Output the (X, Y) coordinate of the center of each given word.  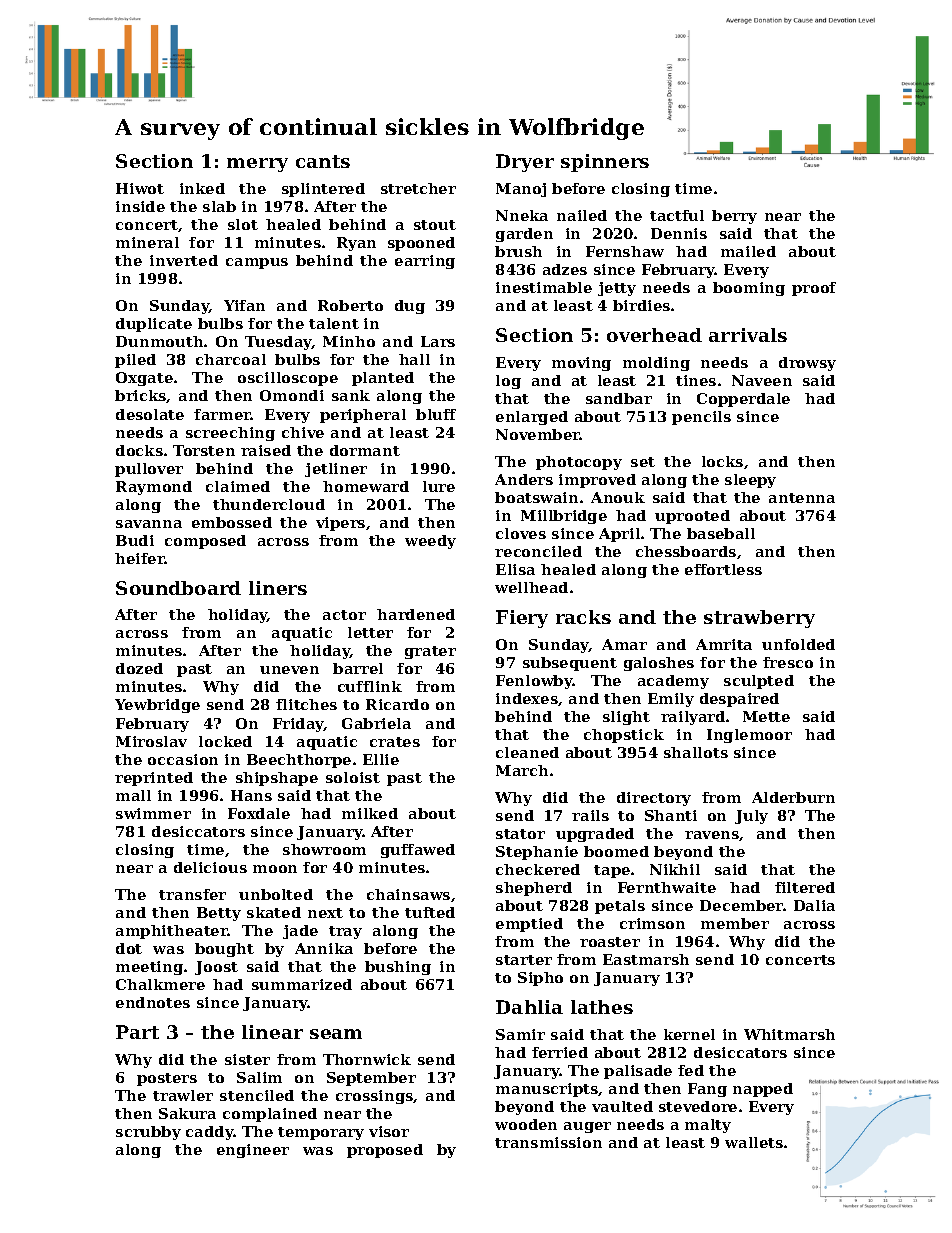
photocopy (579, 463)
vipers (340, 524)
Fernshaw (625, 251)
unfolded (798, 644)
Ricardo (397, 704)
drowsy (807, 364)
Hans (251, 795)
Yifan (244, 305)
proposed (385, 1151)
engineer (253, 1151)
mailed (748, 251)
